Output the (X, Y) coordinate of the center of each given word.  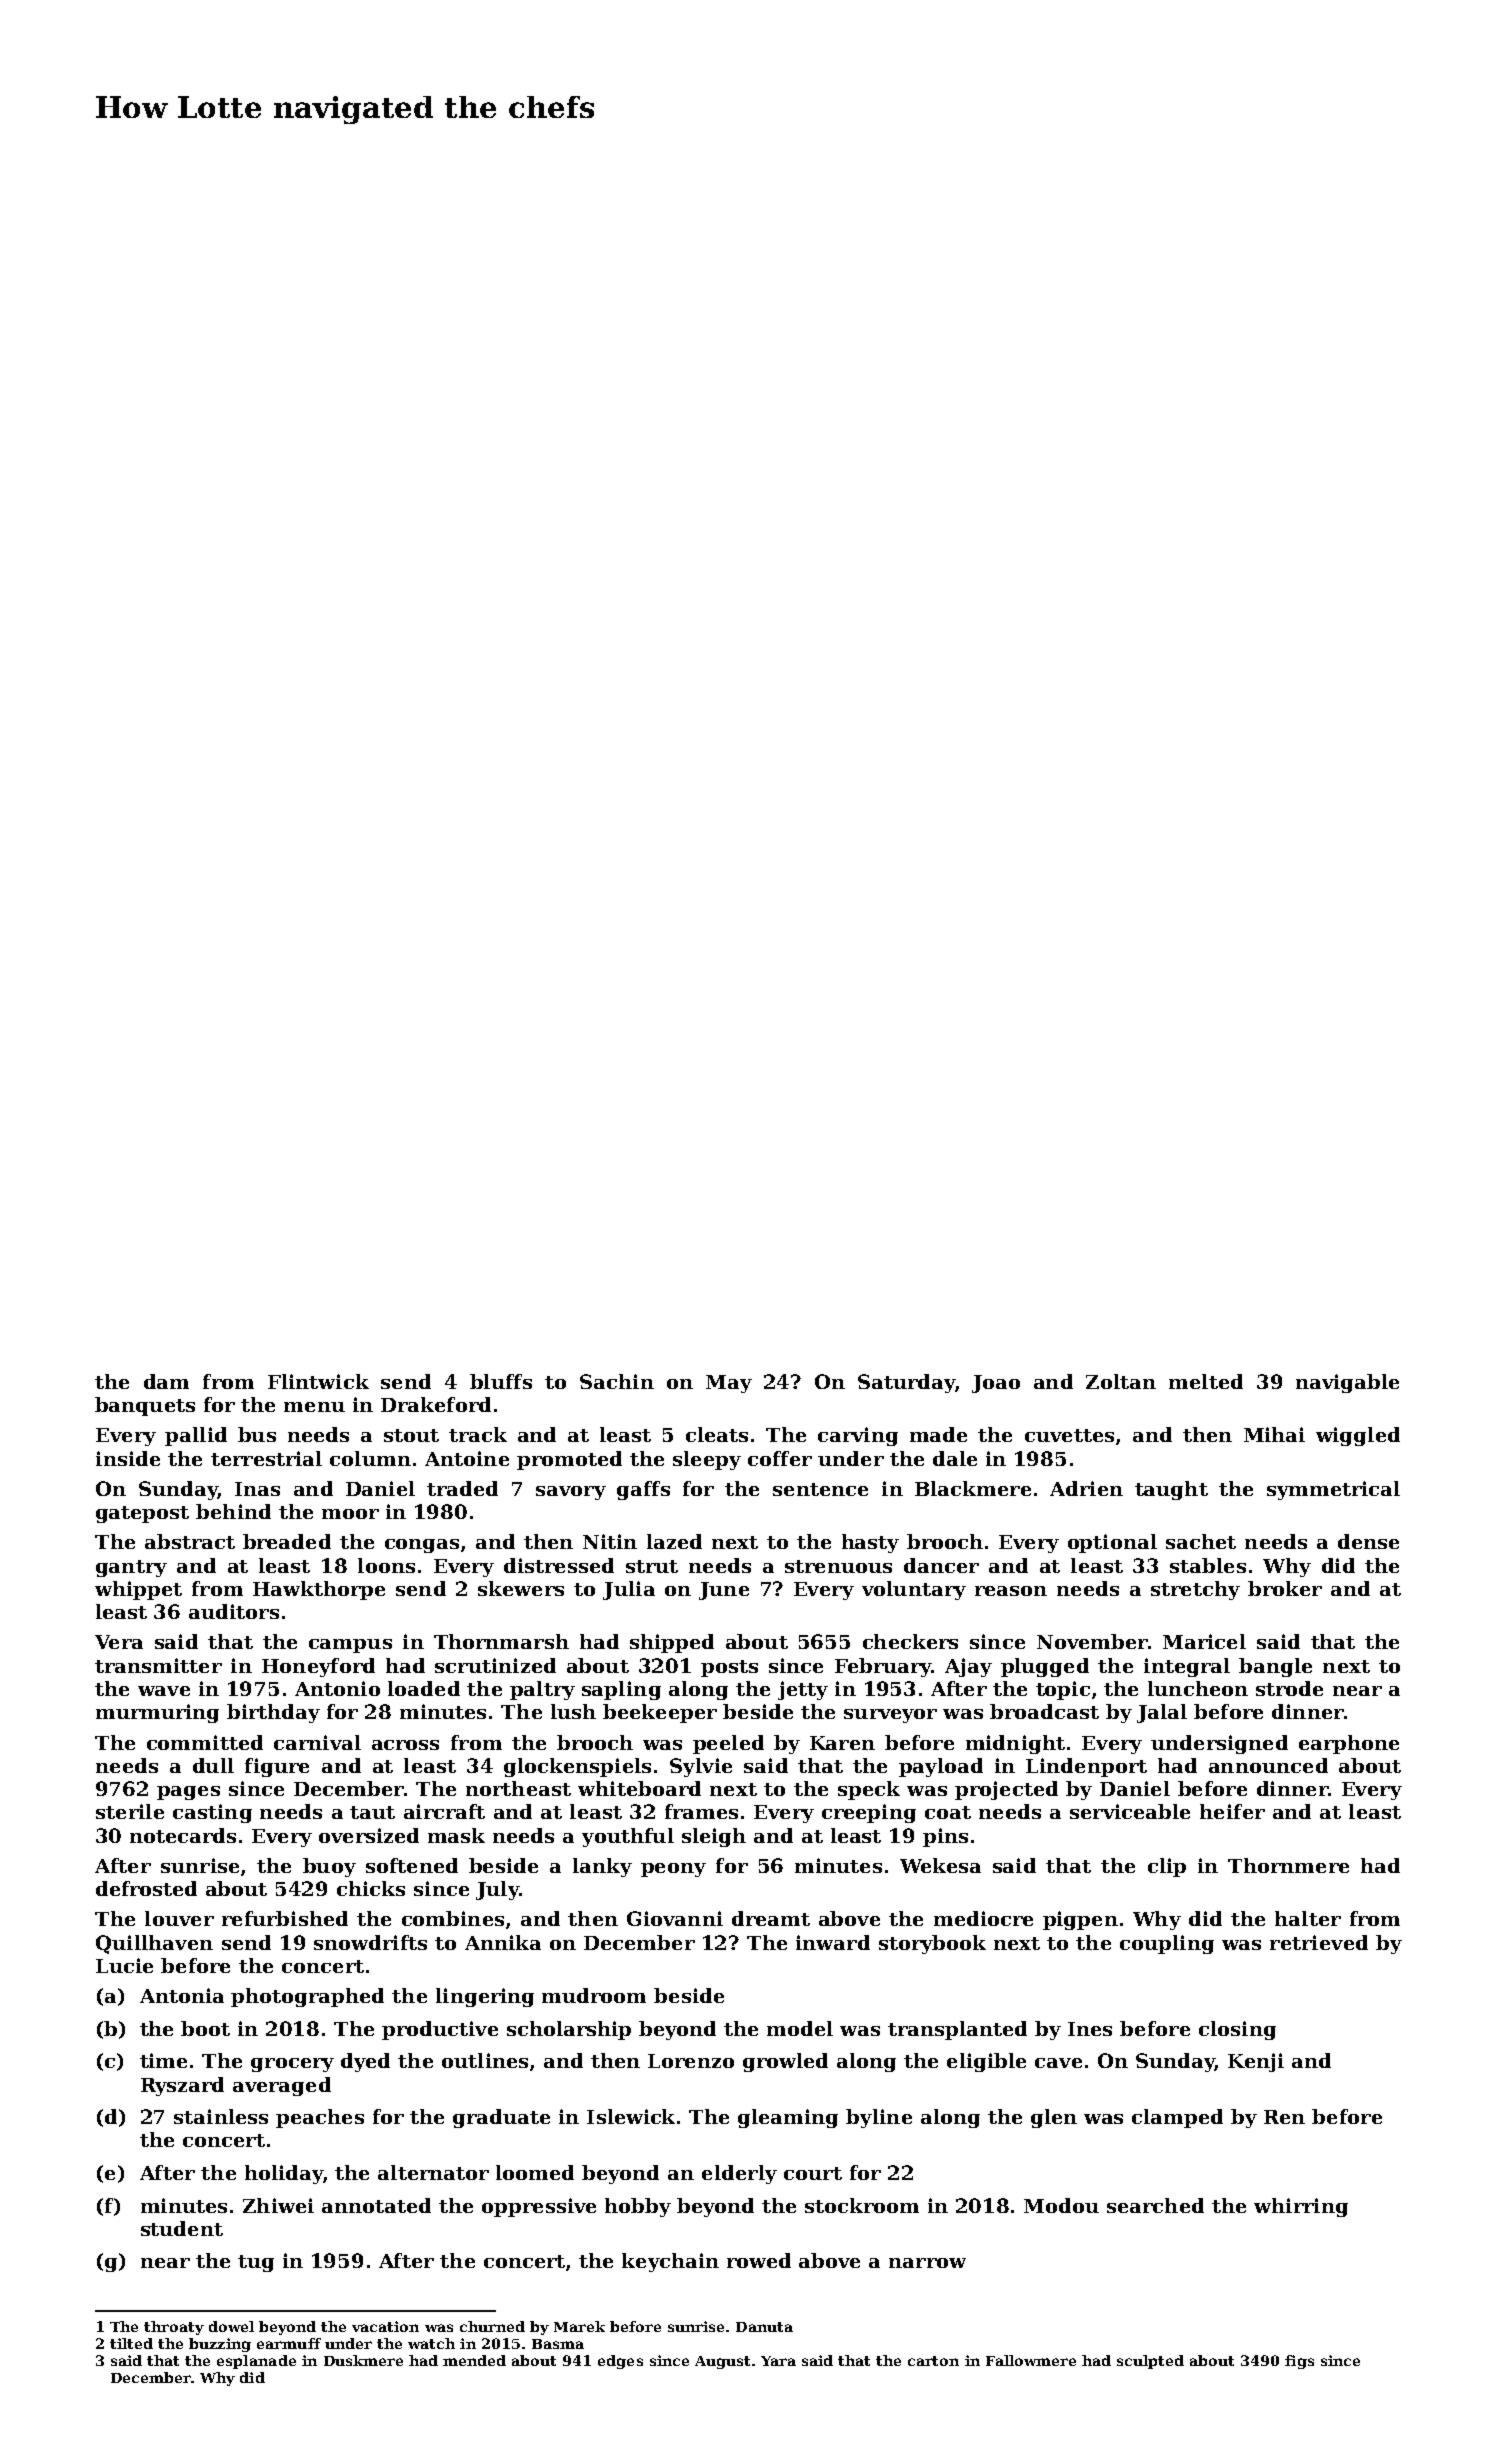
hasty (870, 1543)
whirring (1301, 2207)
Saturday (906, 1383)
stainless (221, 2116)
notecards (183, 1835)
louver (179, 1918)
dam (166, 1381)
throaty (174, 2328)
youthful (628, 1837)
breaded (287, 1541)
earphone (1349, 1744)
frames (701, 1811)
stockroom (862, 2205)
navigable (1347, 1383)
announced (1268, 1765)
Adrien (1086, 1488)
